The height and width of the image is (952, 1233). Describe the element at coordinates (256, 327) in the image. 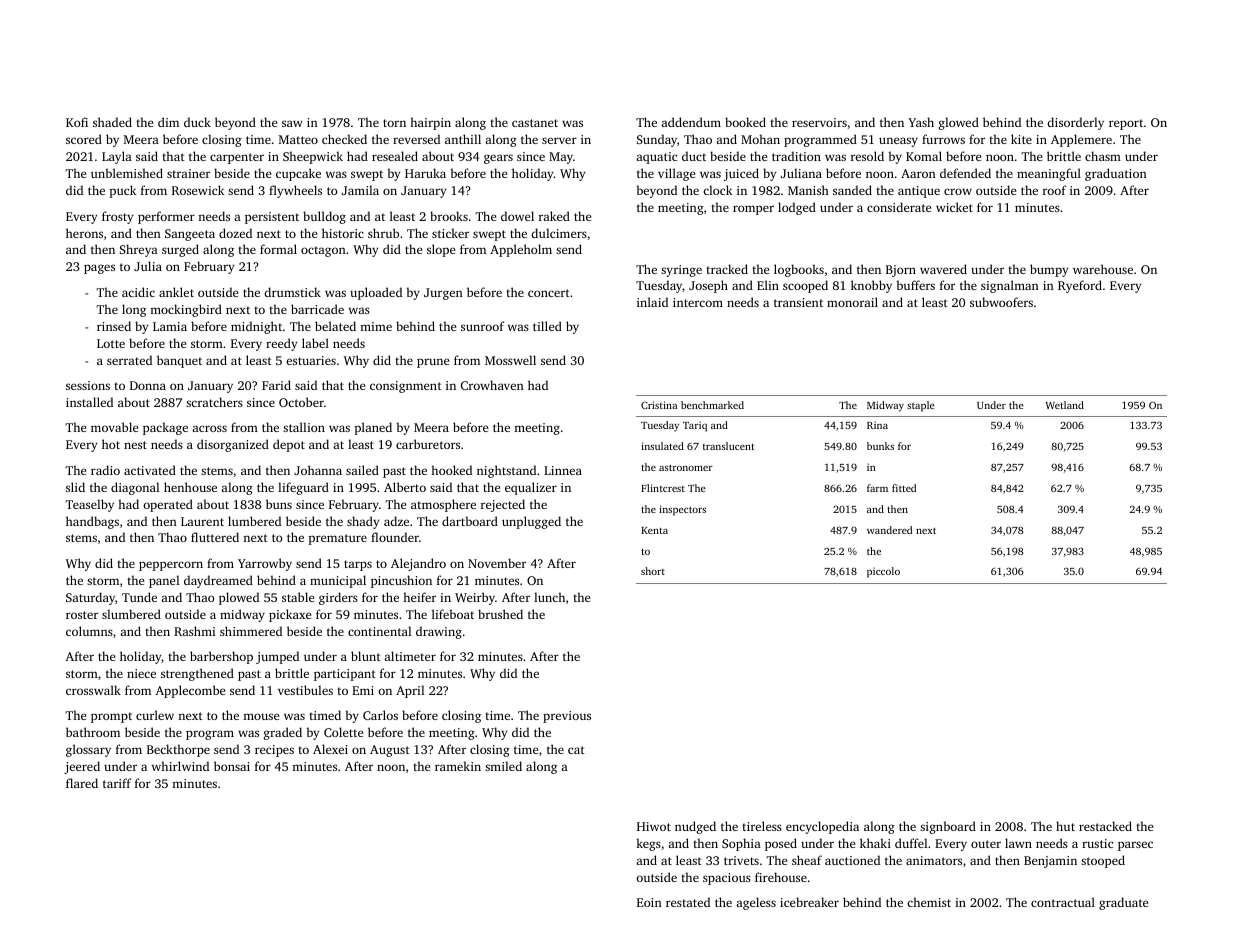

I see `midnight` at that location.
